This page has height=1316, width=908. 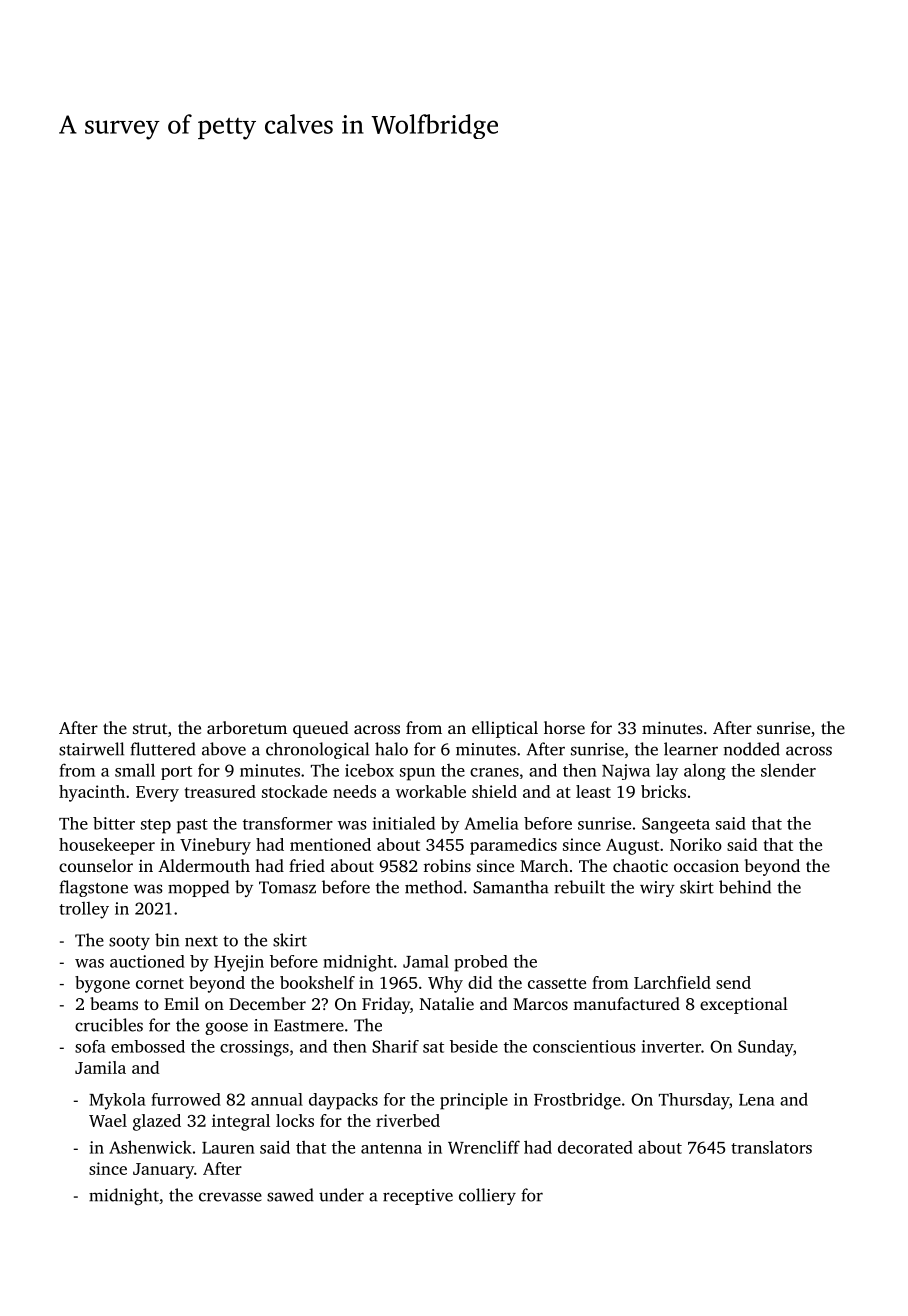 What do you see at coordinates (487, 1196) in the page?
I see `colliery` at bounding box center [487, 1196].
